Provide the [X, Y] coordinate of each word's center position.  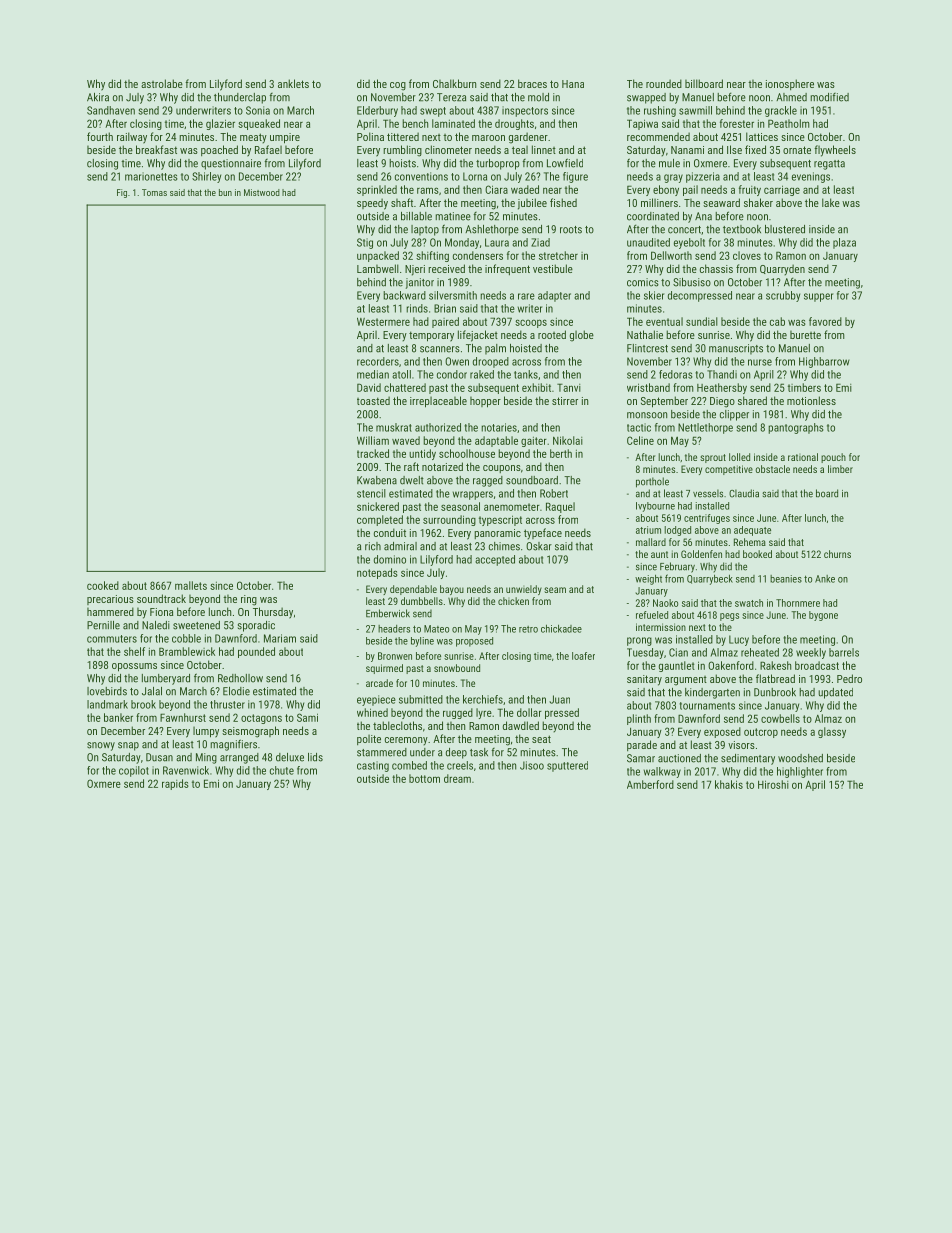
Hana [573, 84]
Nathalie [645, 334]
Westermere [383, 321]
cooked [103, 585]
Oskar [539, 546]
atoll [401, 374]
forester [737, 123]
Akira [98, 97]
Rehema [750, 542]
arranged [239, 758]
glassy [832, 732]
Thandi [722, 374]
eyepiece [376, 700]
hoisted [526, 348]
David [369, 387]
